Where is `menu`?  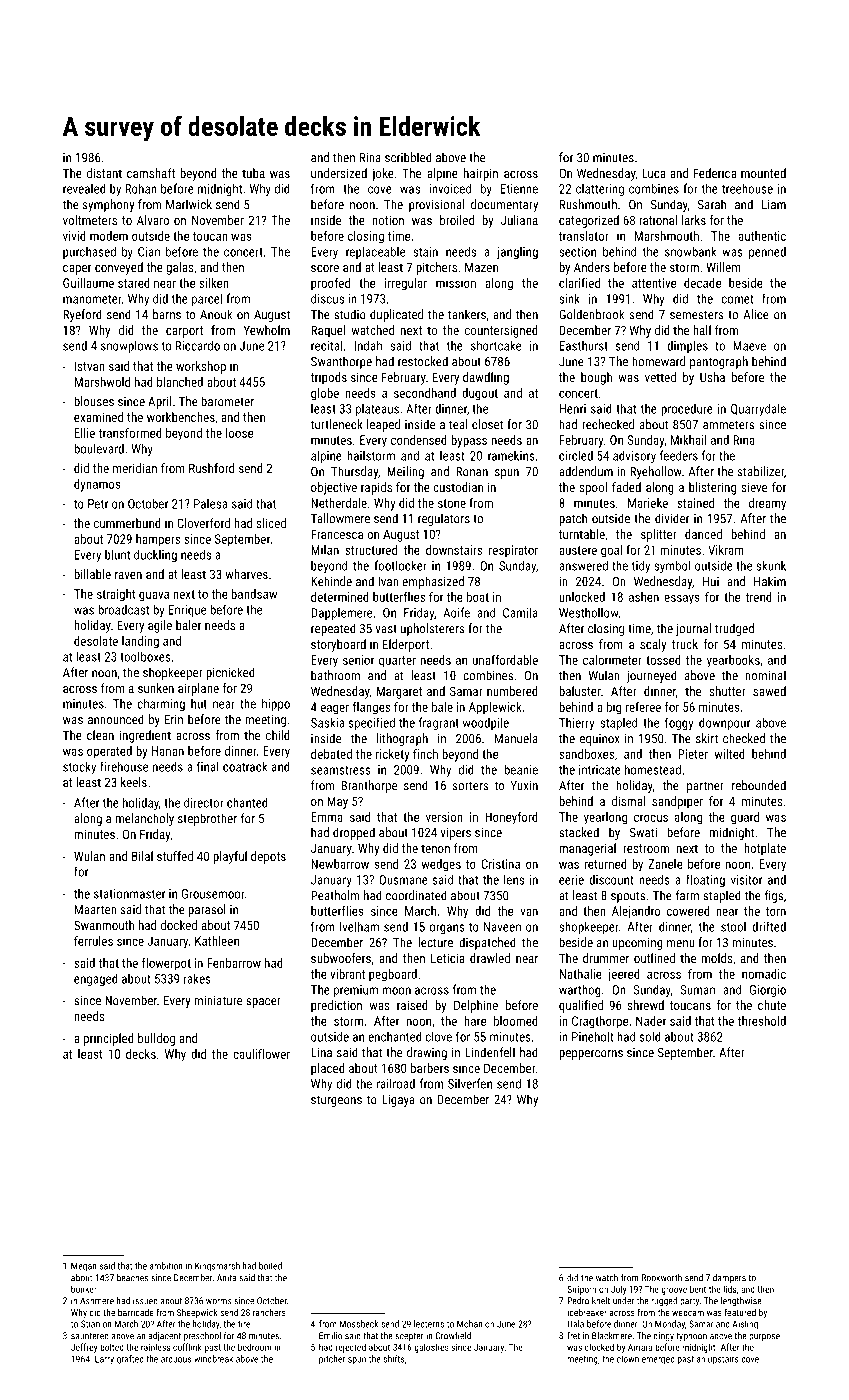
menu is located at coordinates (681, 944).
